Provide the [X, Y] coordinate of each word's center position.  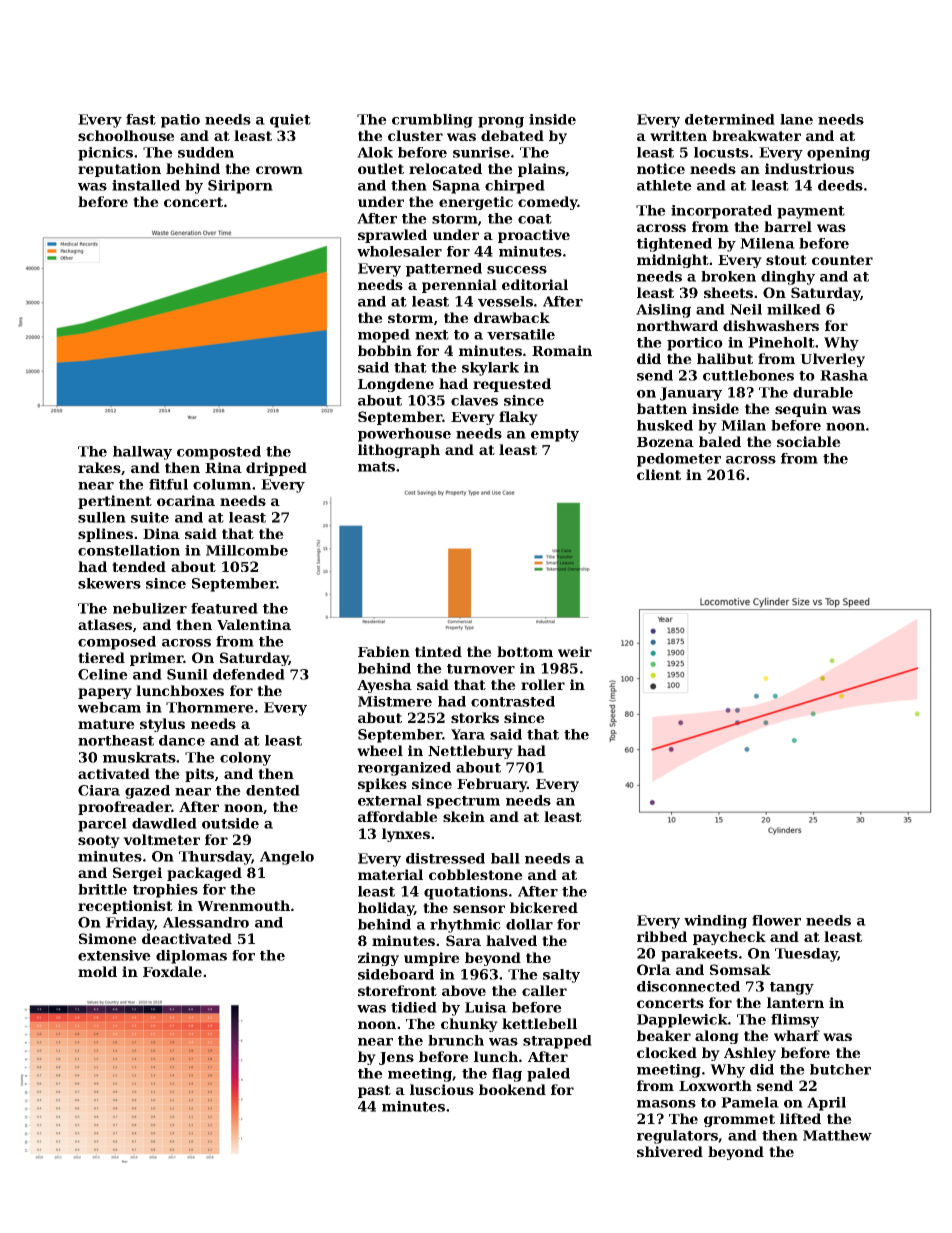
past [374, 1091]
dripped [276, 469]
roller [543, 684]
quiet [290, 121]
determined [730, 119]
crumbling [432, 121]
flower [776, 920]
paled [548, 1075]
